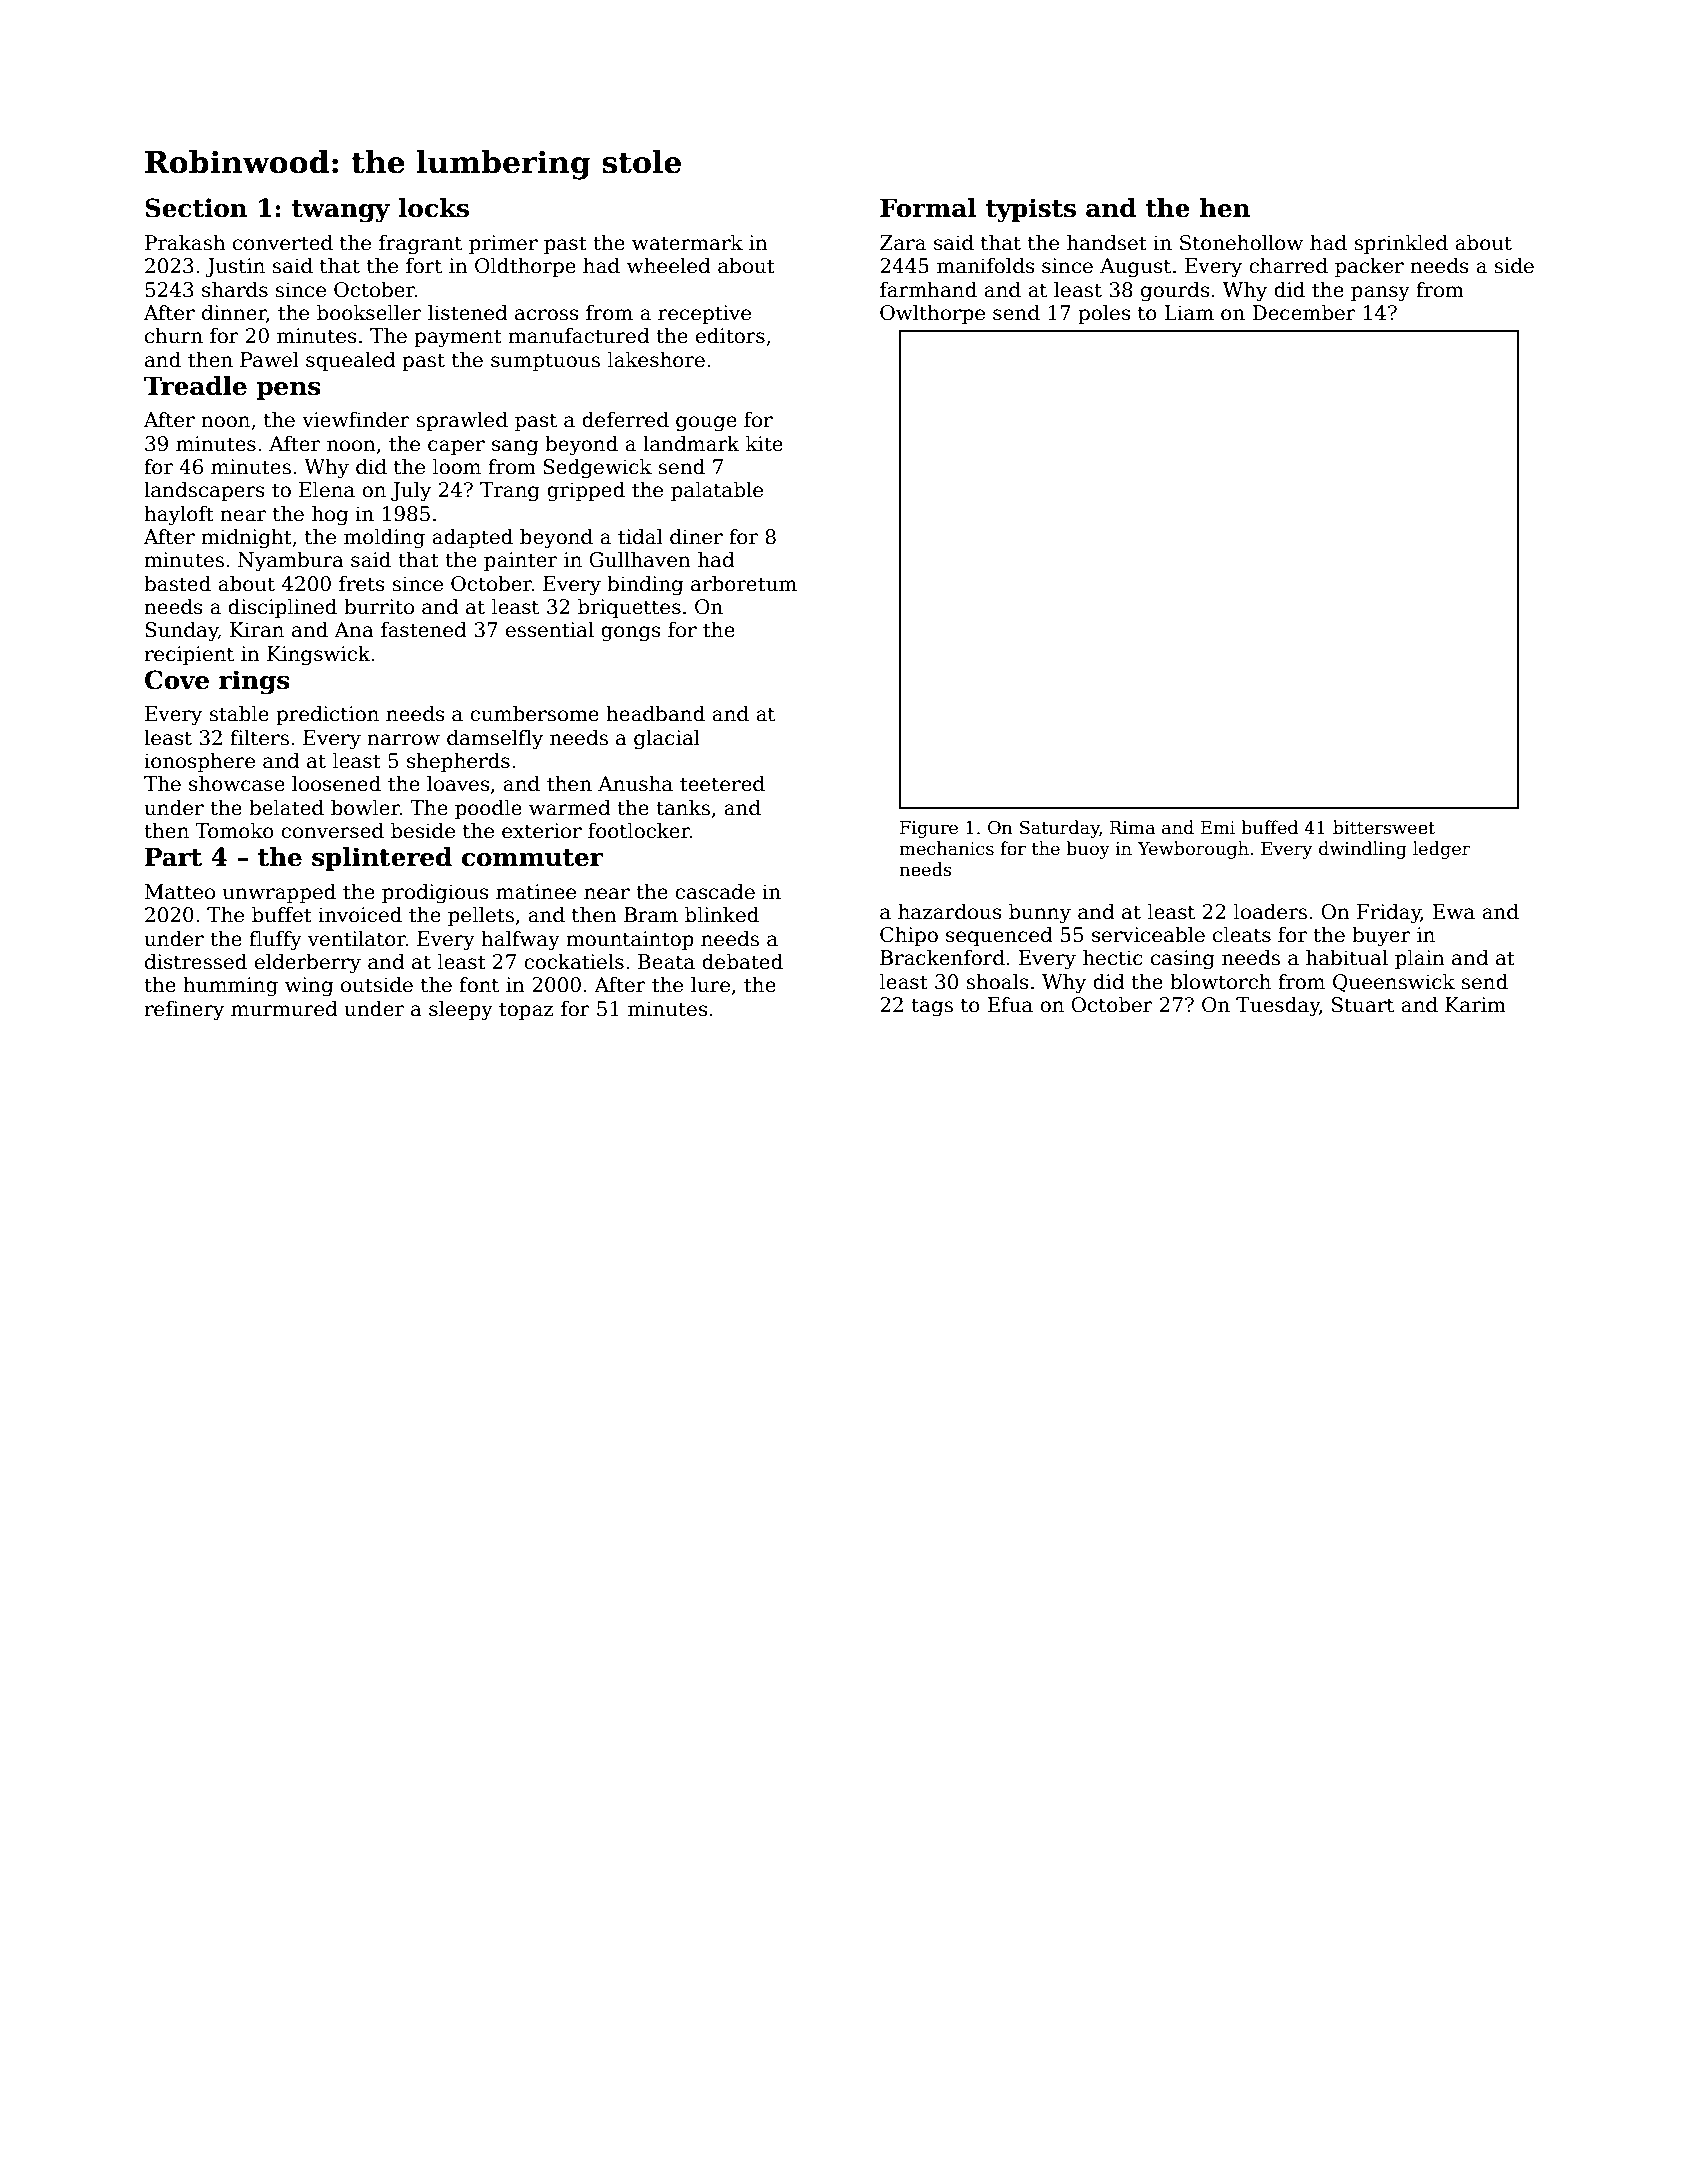 This document has height=2178, width=1683. What do you see at coordinates (472, 538) in the document?
I see `adapted` at bounding box center [472, 538].
